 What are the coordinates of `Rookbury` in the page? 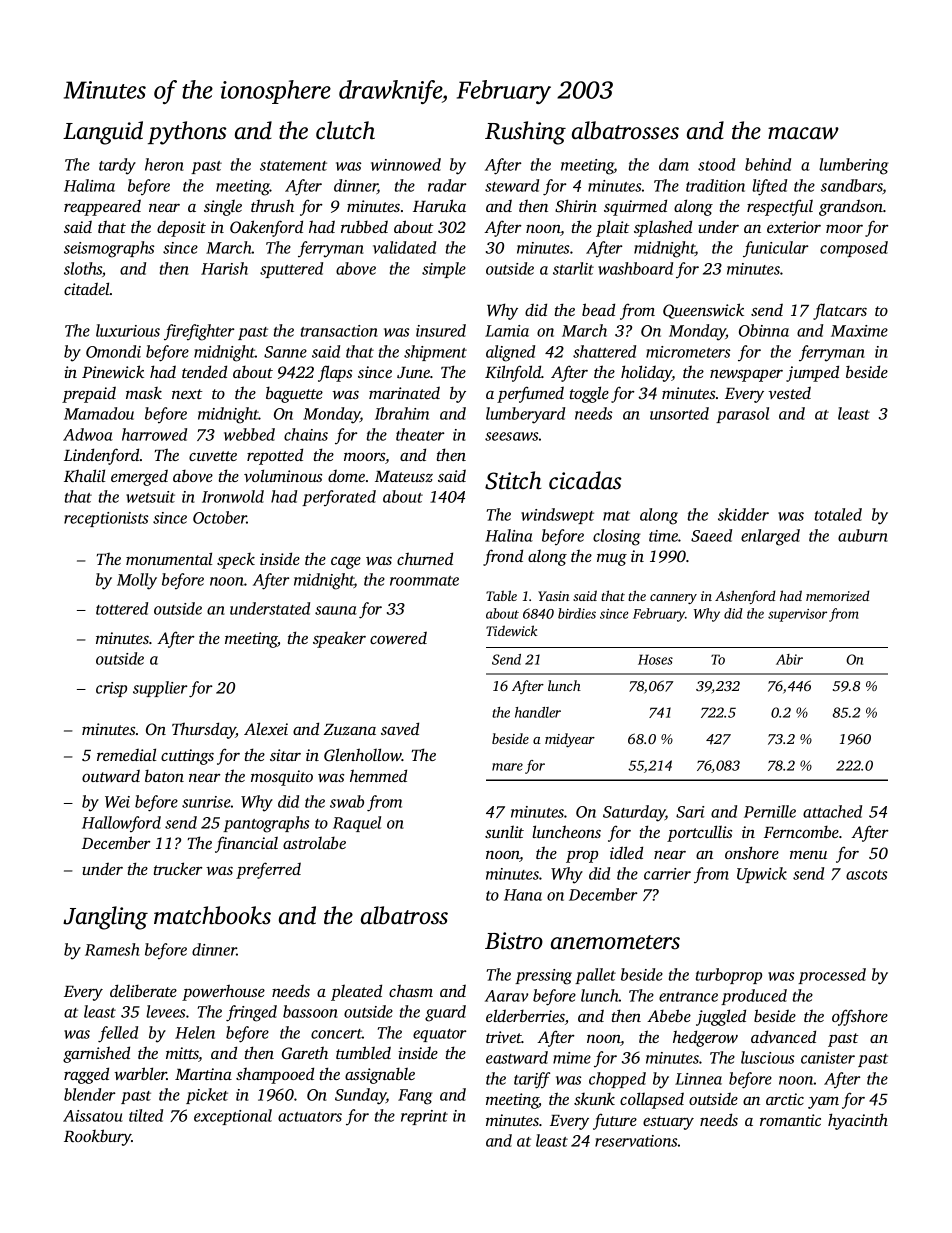 It's located at (98, 1137).
